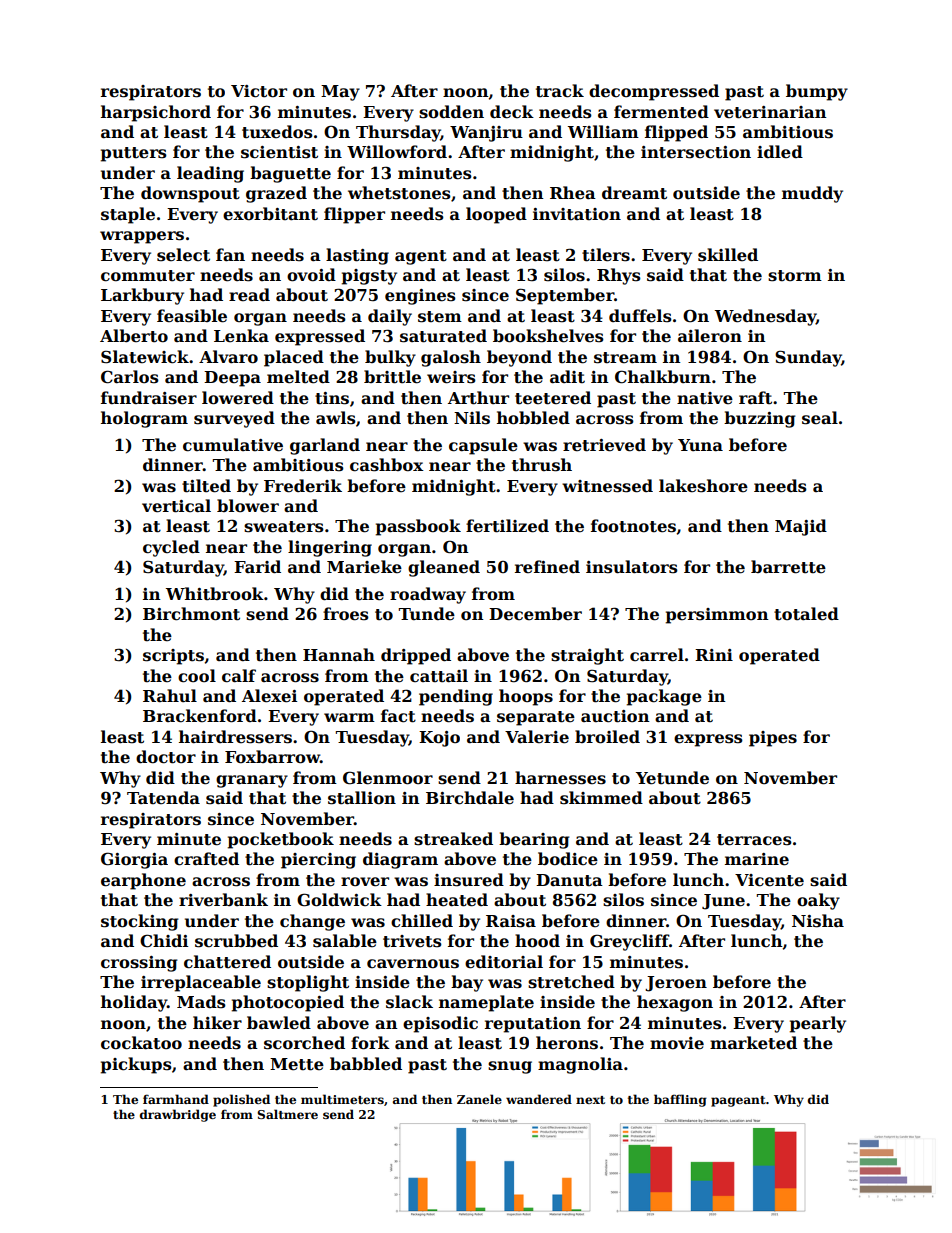  I want to click on buzzing, so click(759, 419).
